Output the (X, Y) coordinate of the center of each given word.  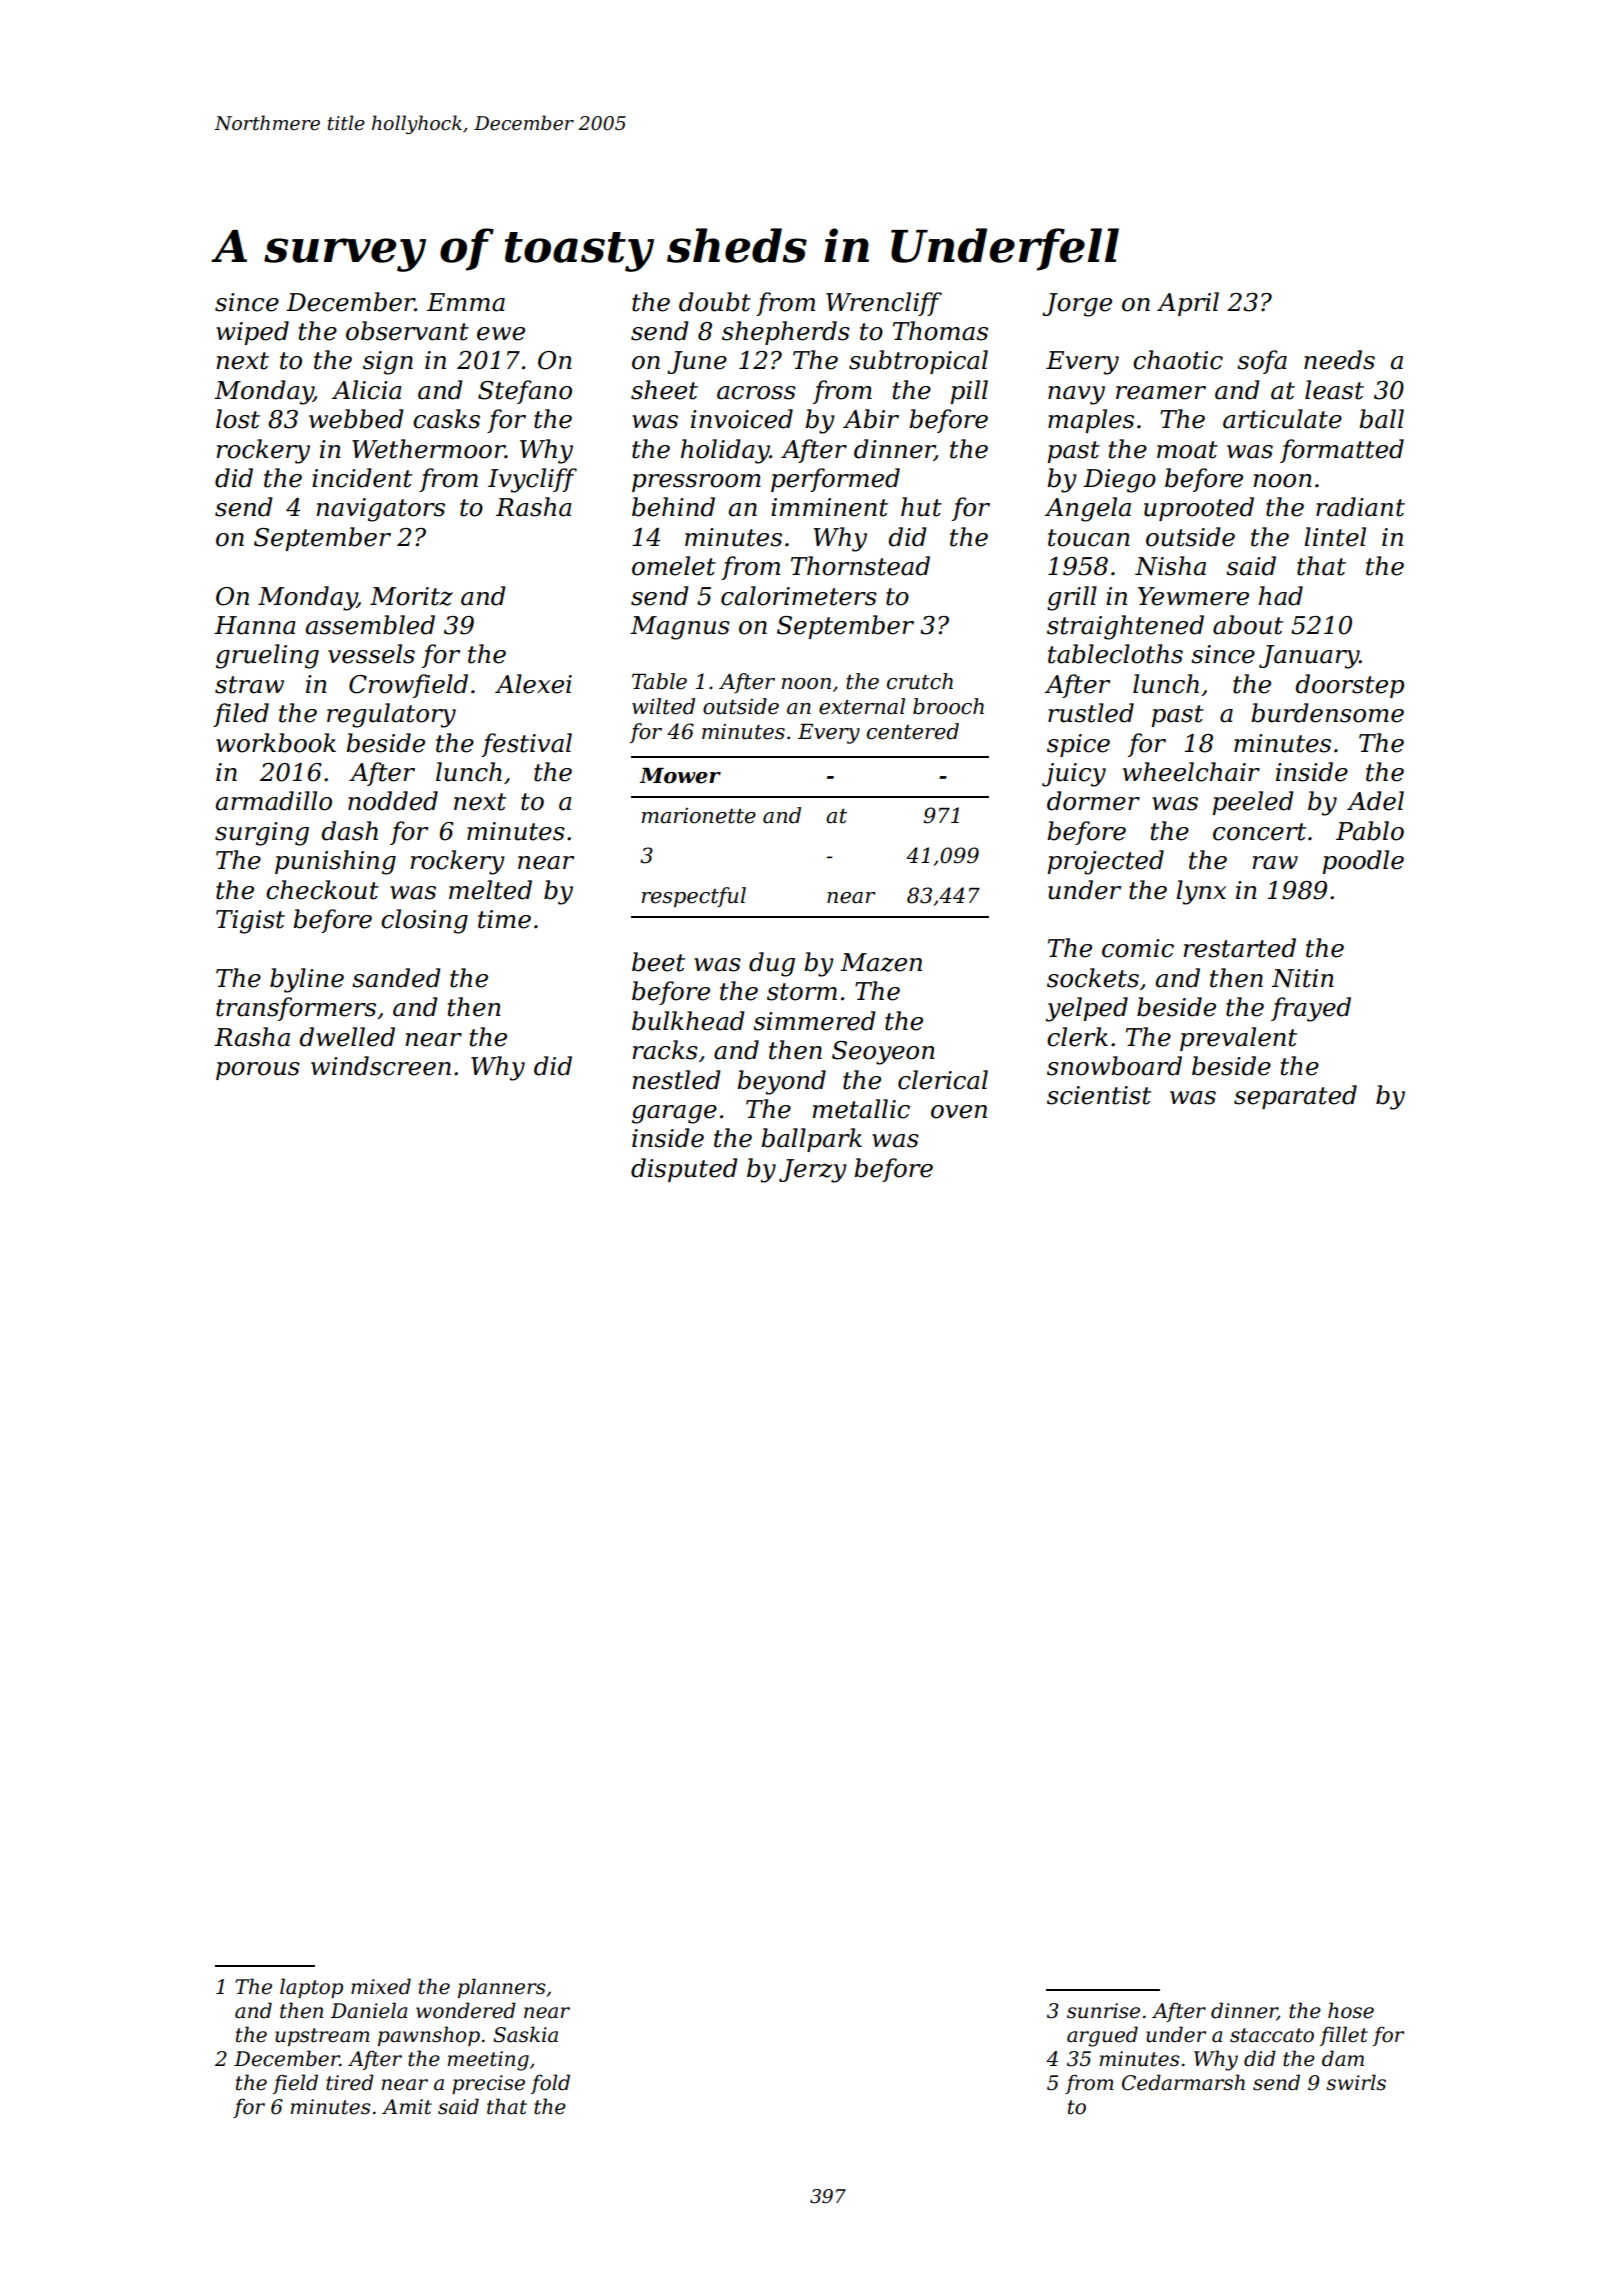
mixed (381, 1986)
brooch (948, 706)
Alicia (367, 390)
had (1281, 596)
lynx (1201, 892)
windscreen (381, 1066)
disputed (684, 1170)
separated (1295, 1097)
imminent (829, 507)
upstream (322, 2037)
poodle (1363, 862)
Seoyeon (883, 1053)
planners (502, 1988)
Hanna (255, 625)
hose (1351, 2010)
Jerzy (813, 1171)
